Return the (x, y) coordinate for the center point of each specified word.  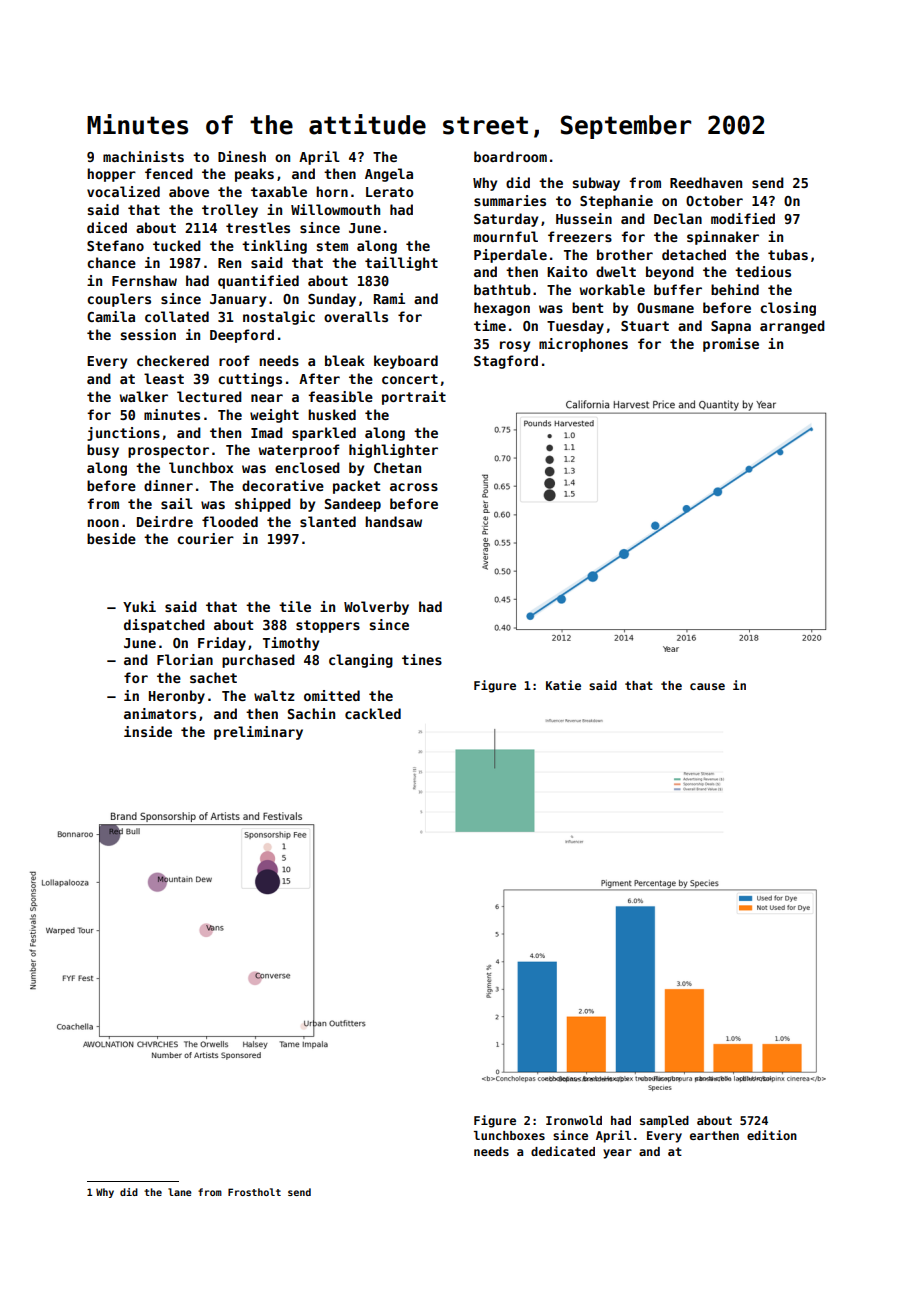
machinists (143, 156)
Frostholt (254, 1192)
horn (332, 191)
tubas (788, 254)
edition (772, 1135)
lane (180, 1192)
